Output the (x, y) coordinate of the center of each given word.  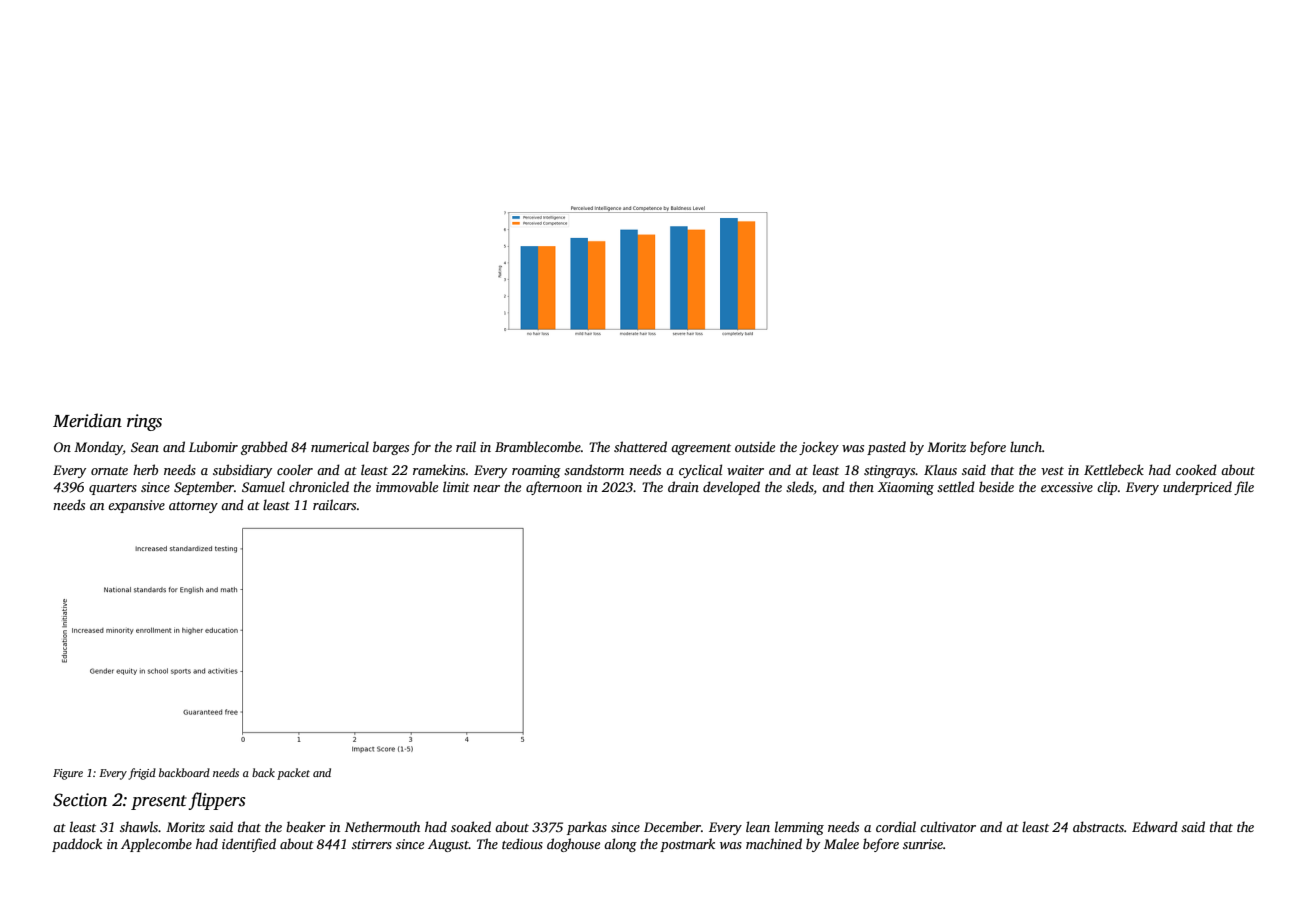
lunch (1026, 446)
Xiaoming (906, 488)
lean (758, 826)
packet (293, 774)
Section (80, 800)
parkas (587, 828)
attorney (193, 507)
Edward (1155, 826)
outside (755, 446)
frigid (142, 774)
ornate (109, 471)
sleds (800, 488)
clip (1107, 488)
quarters (113, 489)
